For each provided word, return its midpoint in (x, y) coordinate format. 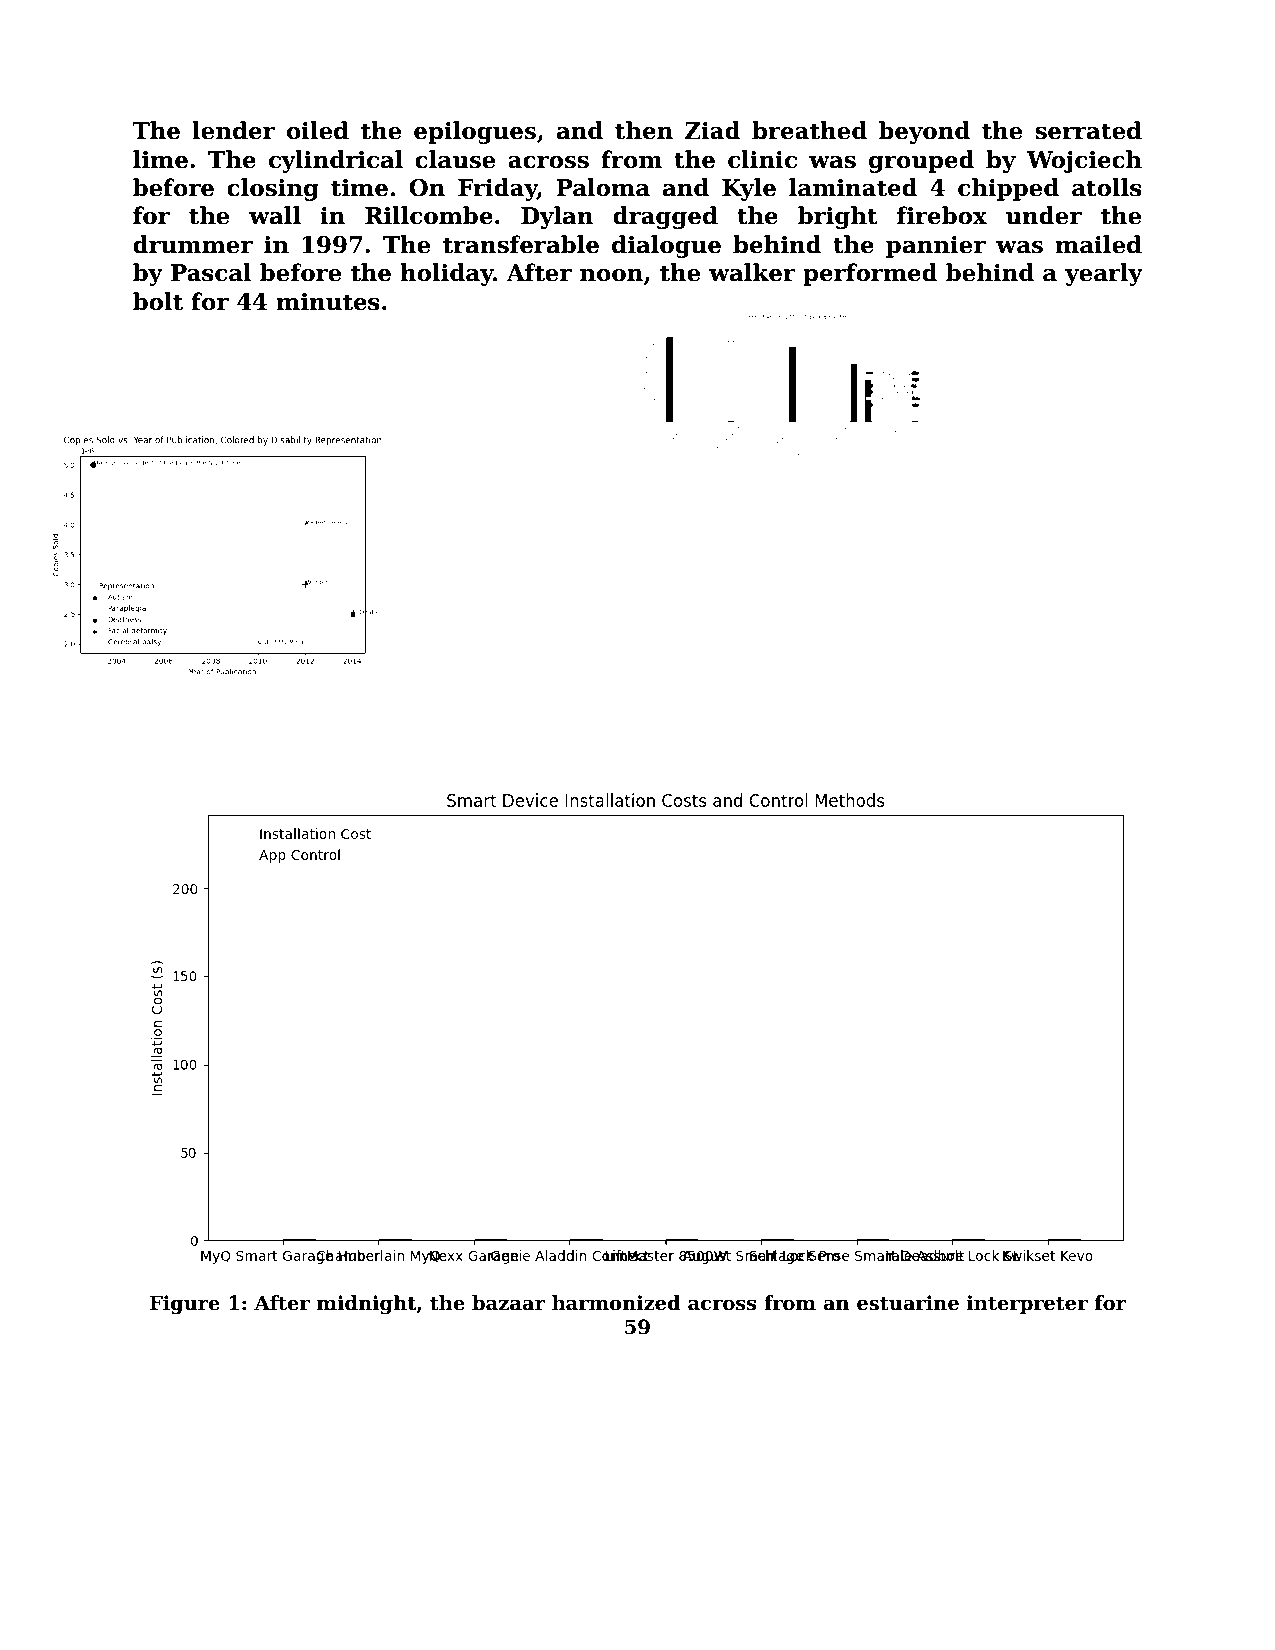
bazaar (508, 1303)
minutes (328, 302)
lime (160, 159)
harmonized (616, 1303)
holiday (447, 274)
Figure (185, 1305)
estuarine (908, 1303)
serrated (1088, 130)
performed (870, 274)
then (644, 130)
